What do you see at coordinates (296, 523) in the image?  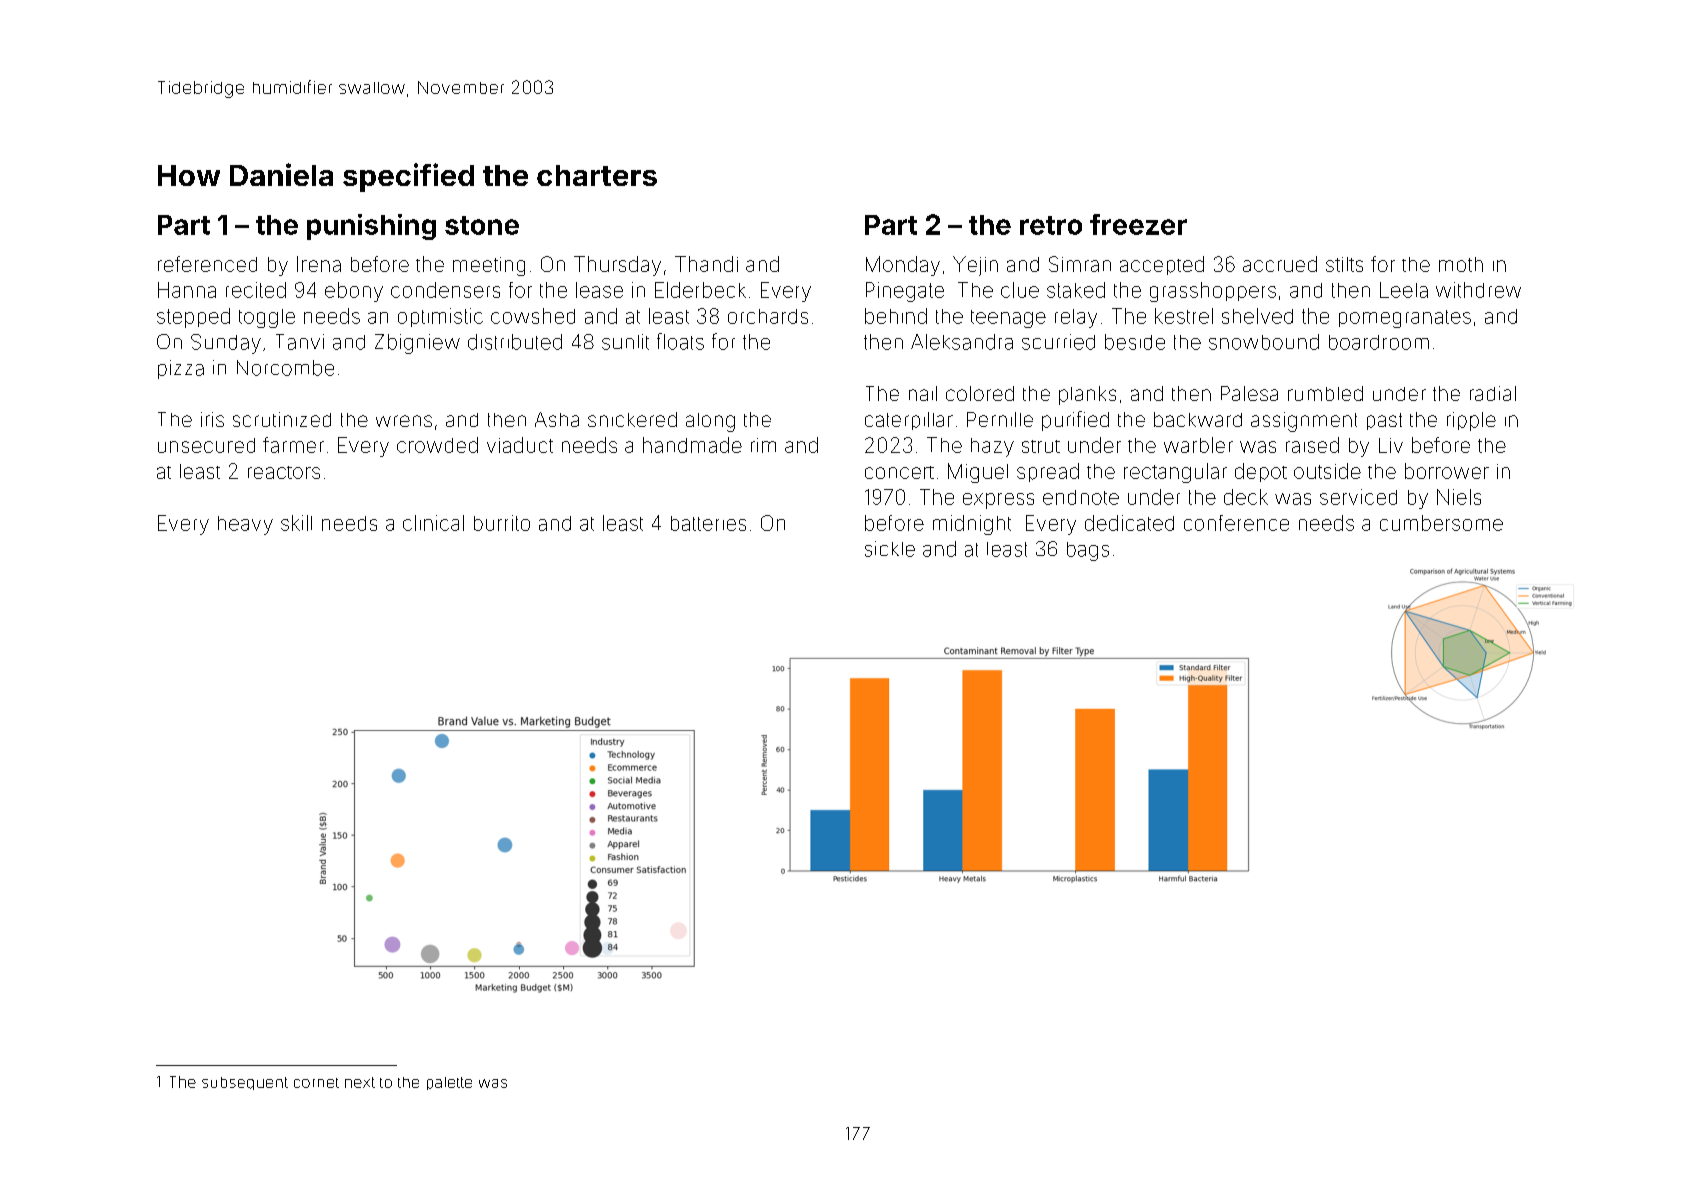 I see `skill` at bounding box center [296, 523].
